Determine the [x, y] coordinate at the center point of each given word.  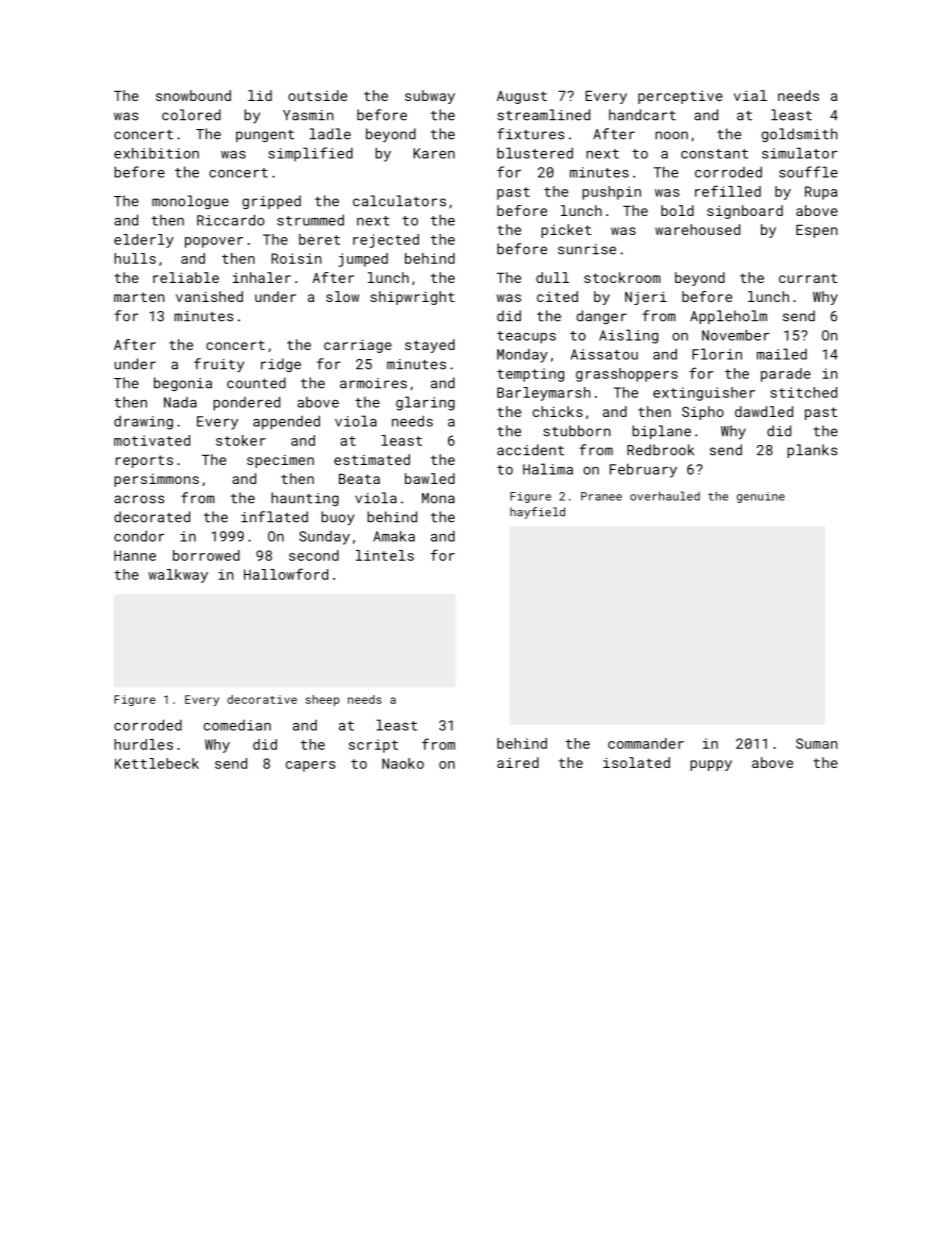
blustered [535, 153]
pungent [265, 136]
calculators [399, 201]
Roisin [296, 258]
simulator [799, 153]
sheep [322, 700]
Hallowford [286, 574]
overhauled [665, 496]
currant [808, 278]
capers [311, 766]
